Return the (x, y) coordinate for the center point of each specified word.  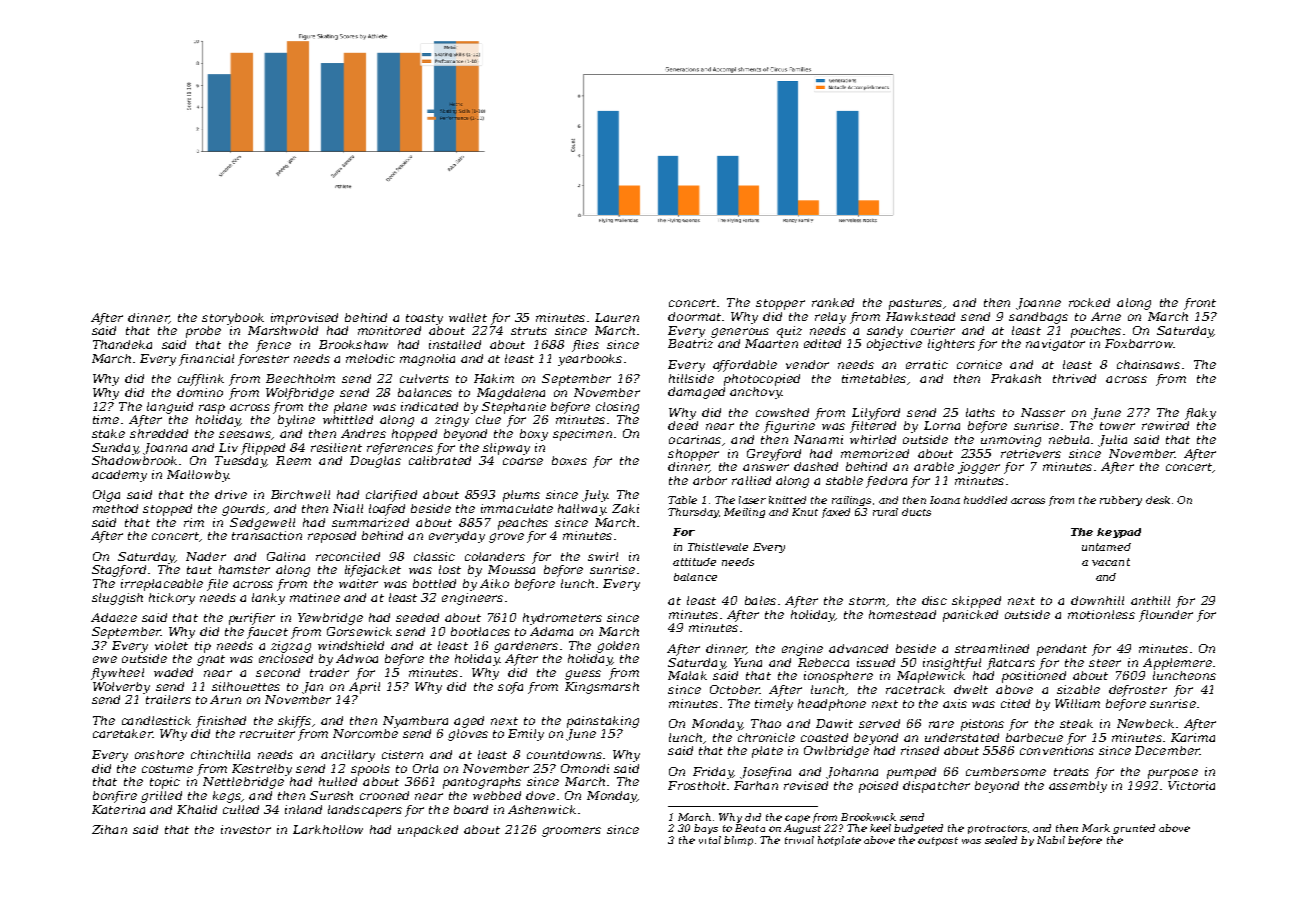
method (115, 508)
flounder (1166, 616)
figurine (789, 427)
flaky (1200, 414)
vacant (1111, 562)
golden (618, 647)
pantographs (482, 783)
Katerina (118, 809)
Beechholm (300, 378)
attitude (694, 562)
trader (329, 672)
